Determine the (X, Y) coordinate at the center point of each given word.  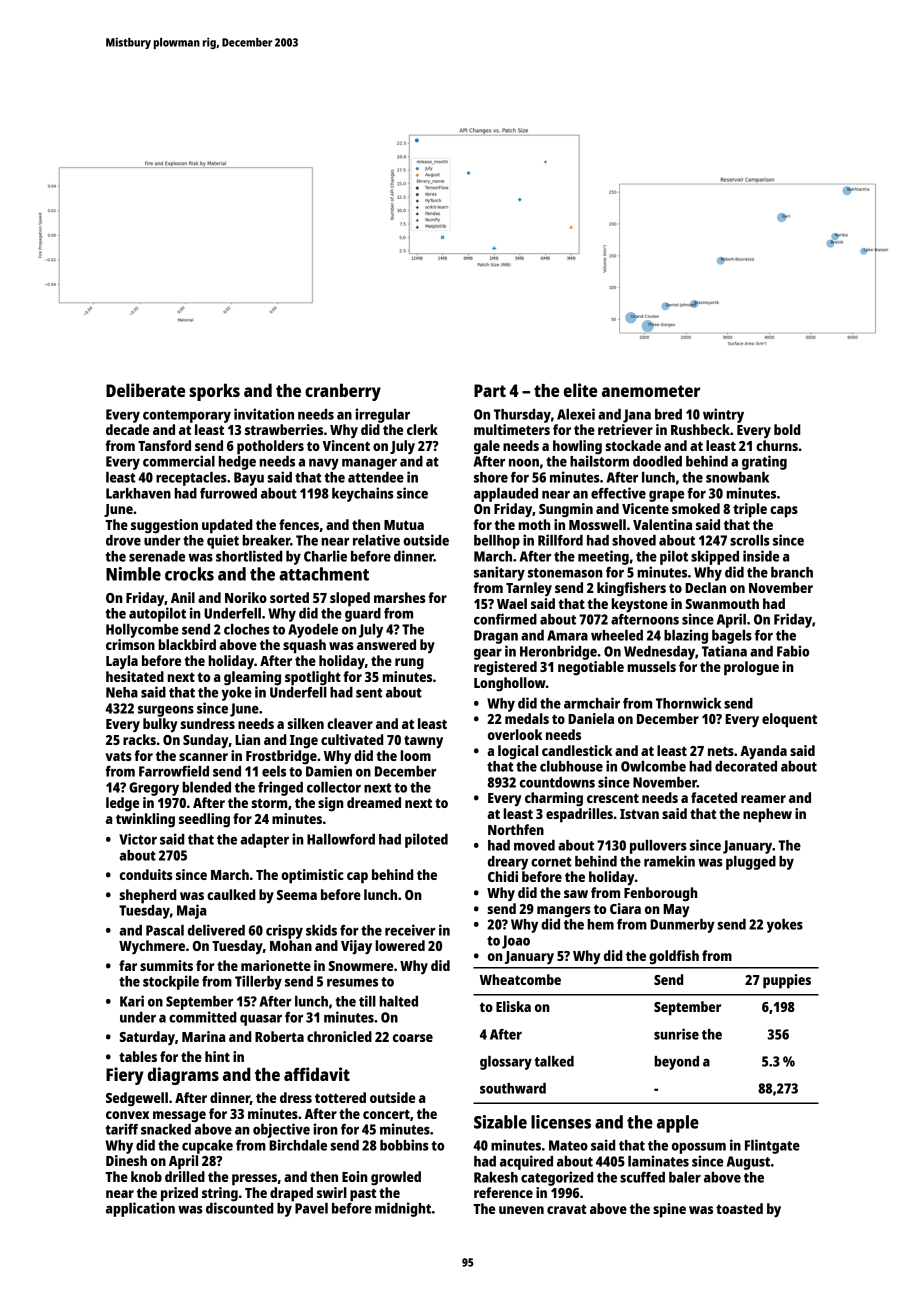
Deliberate (145, 390)
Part (490, 390)
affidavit (317, 1074)
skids (321, 930)
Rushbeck (700, 429)
